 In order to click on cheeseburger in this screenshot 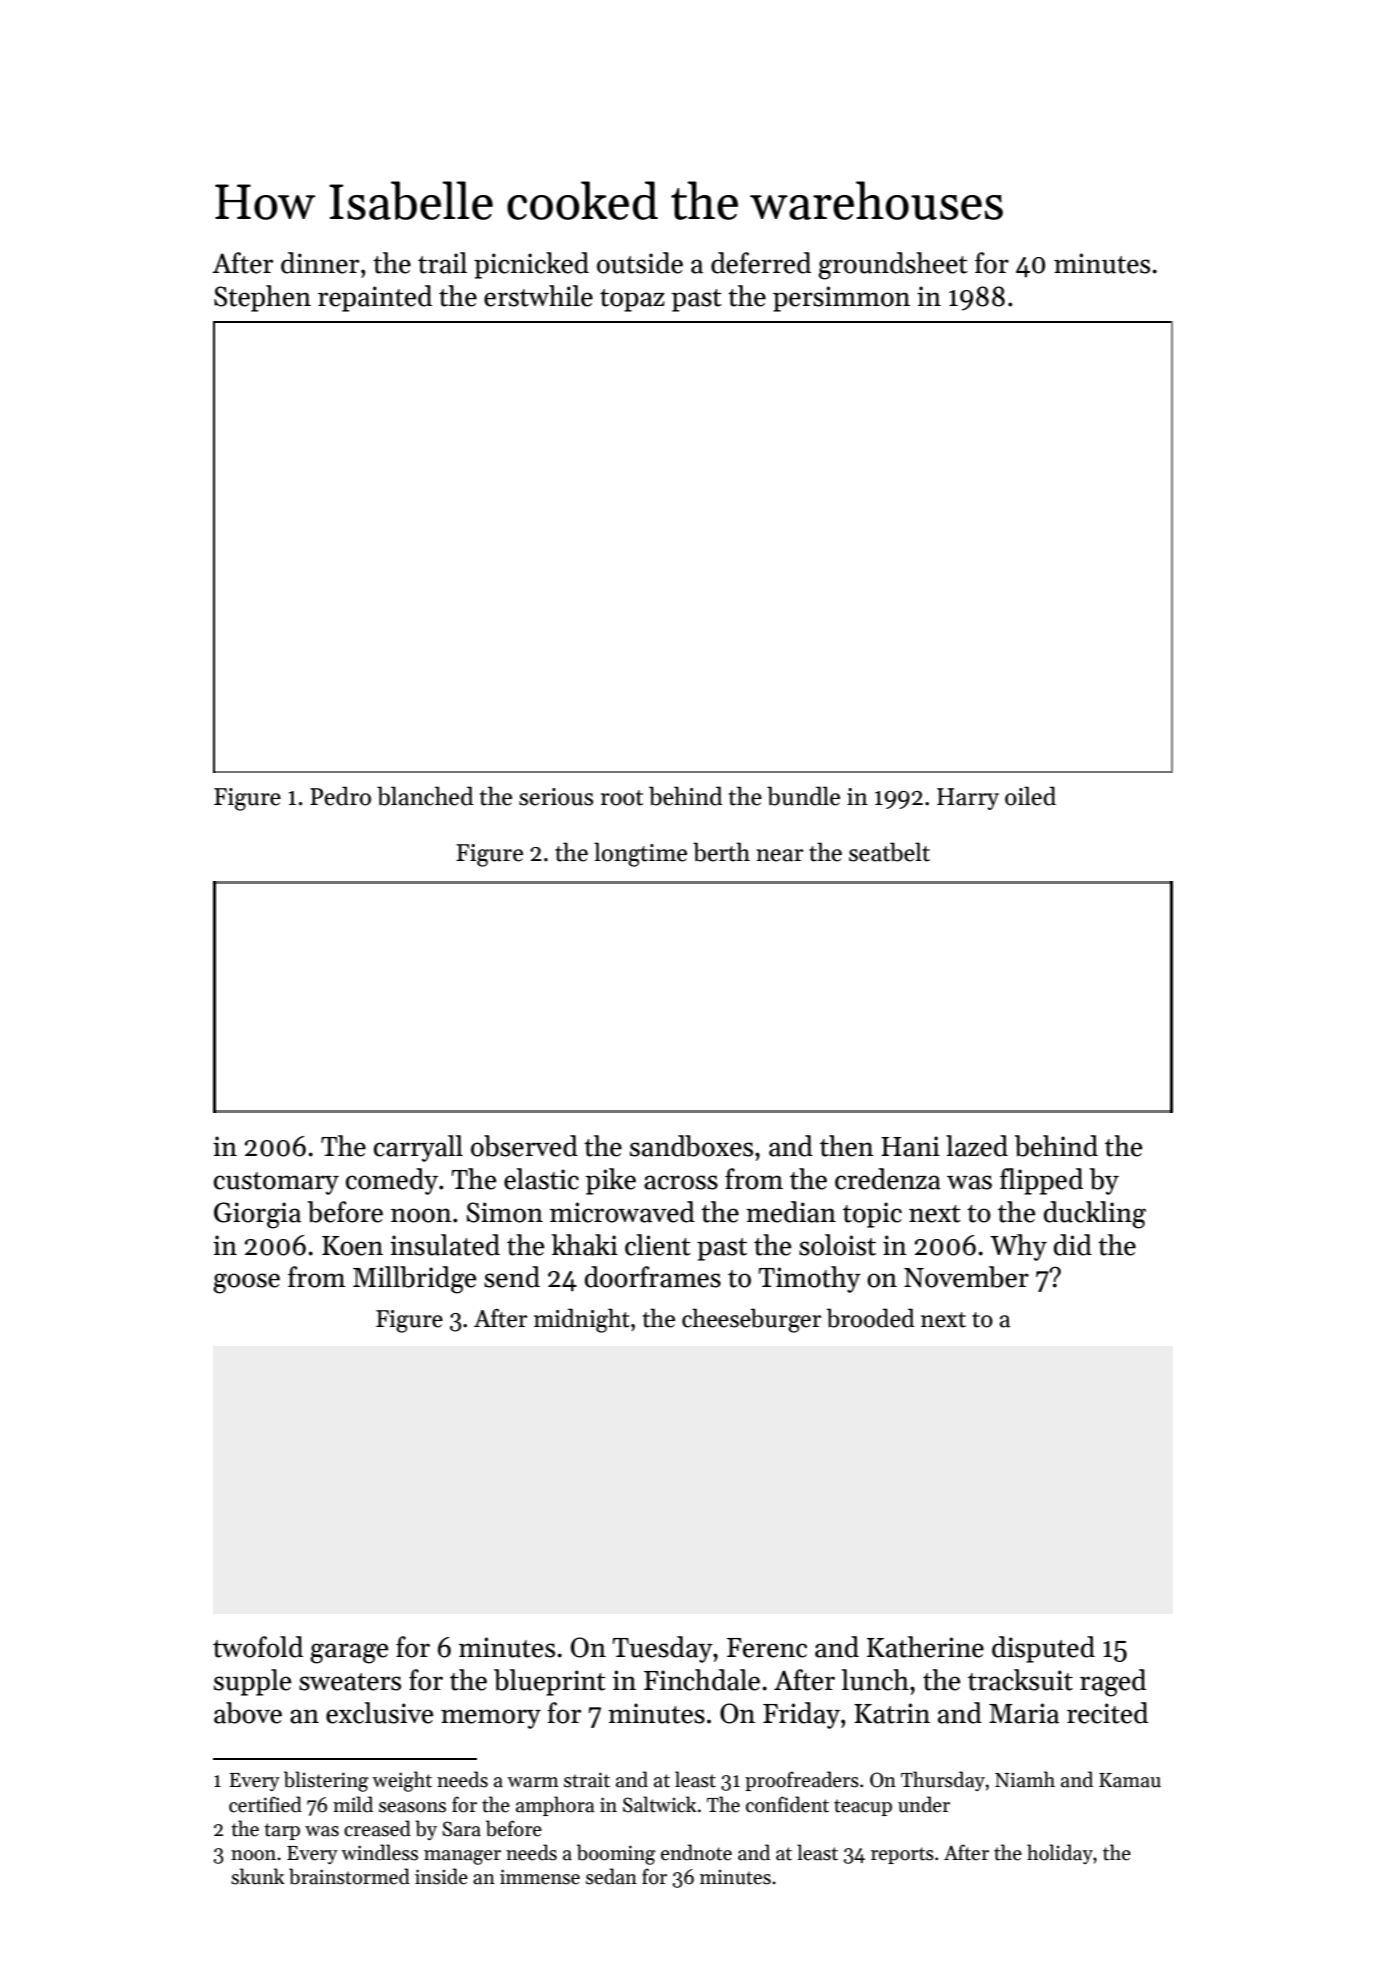, I will do `click(751, 1320)`.
